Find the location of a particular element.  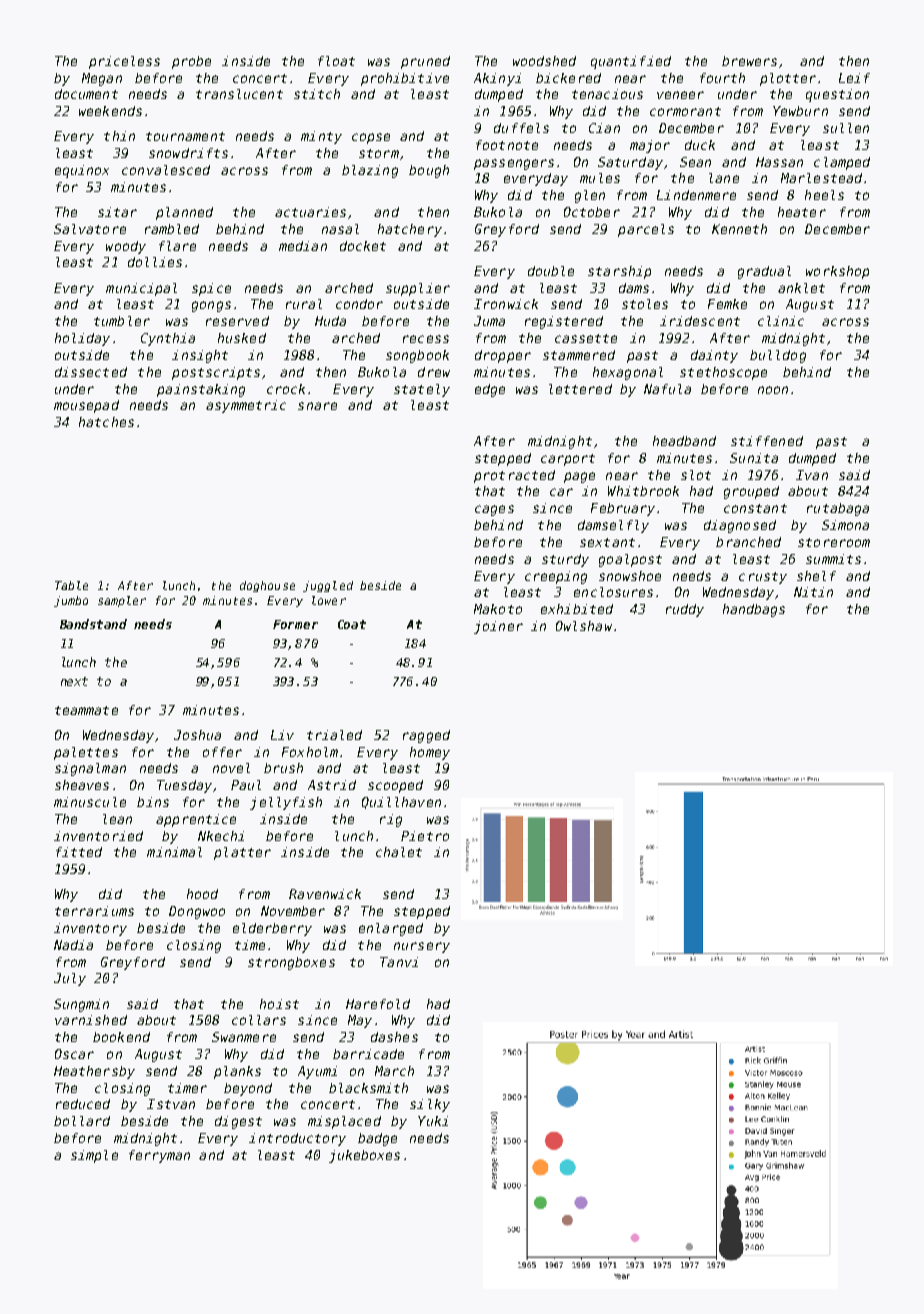

Marlestead is located at coordinates (821, 178).
